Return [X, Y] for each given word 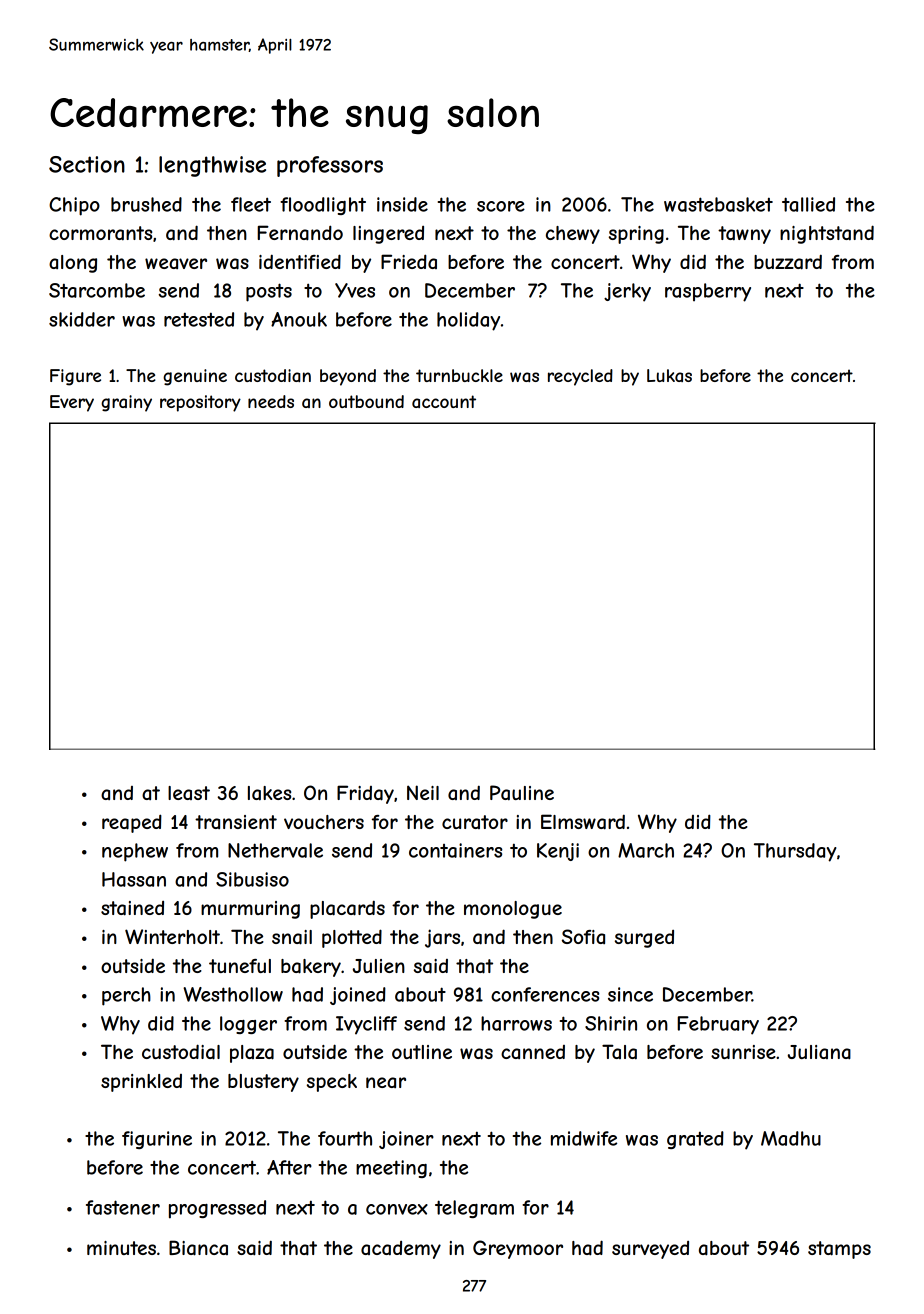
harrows [516, 1023]
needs [271, 401]
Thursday [795, 852]
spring [636, 235]
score [501, 206]
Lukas [669, 375]
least [189, 793]
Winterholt [172, 936]
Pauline [522, 793]
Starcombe [97, 290]
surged [644, 939]
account [444, 401]
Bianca [198, 1248]
